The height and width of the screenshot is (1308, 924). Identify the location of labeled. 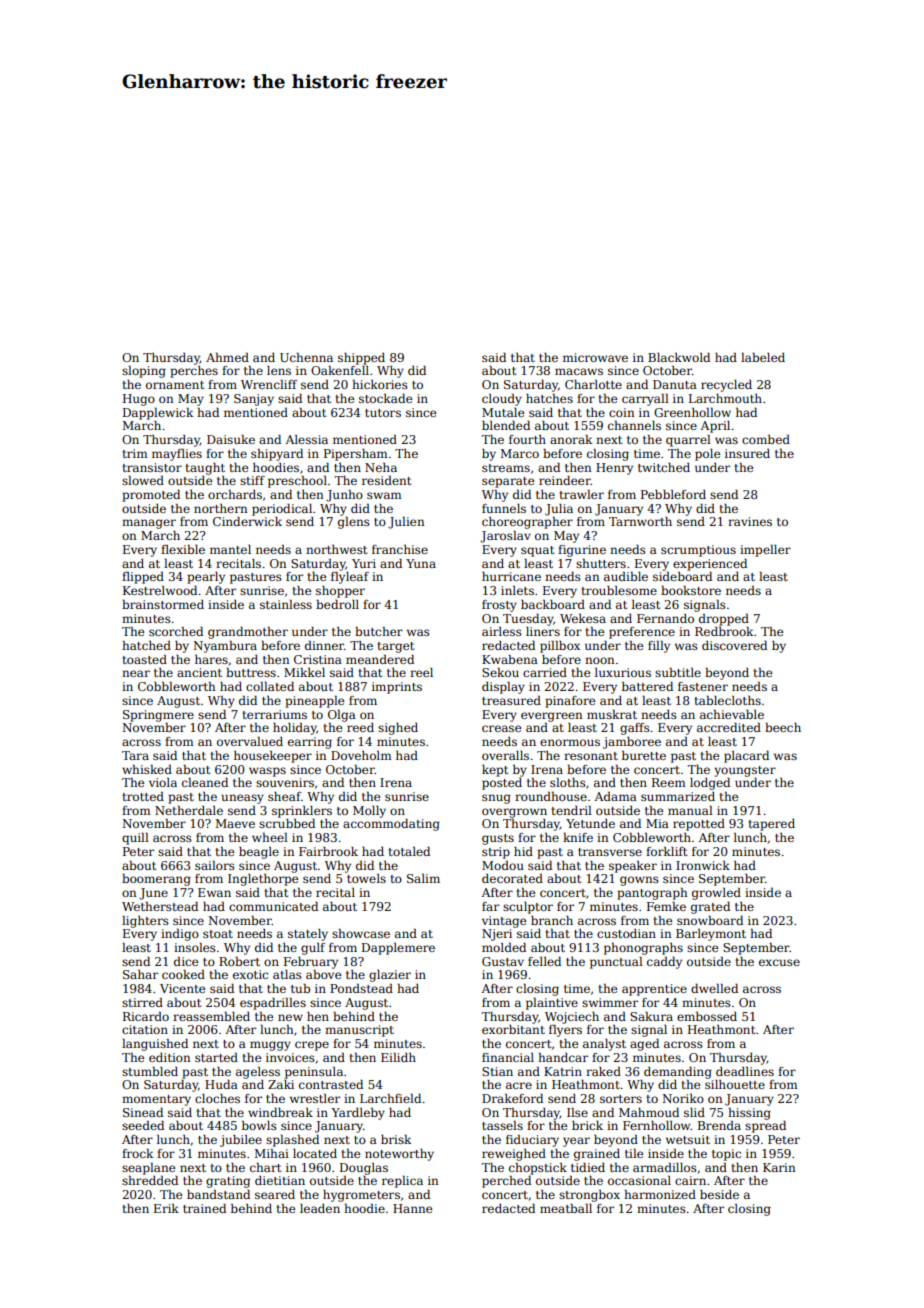
(763, 357).
